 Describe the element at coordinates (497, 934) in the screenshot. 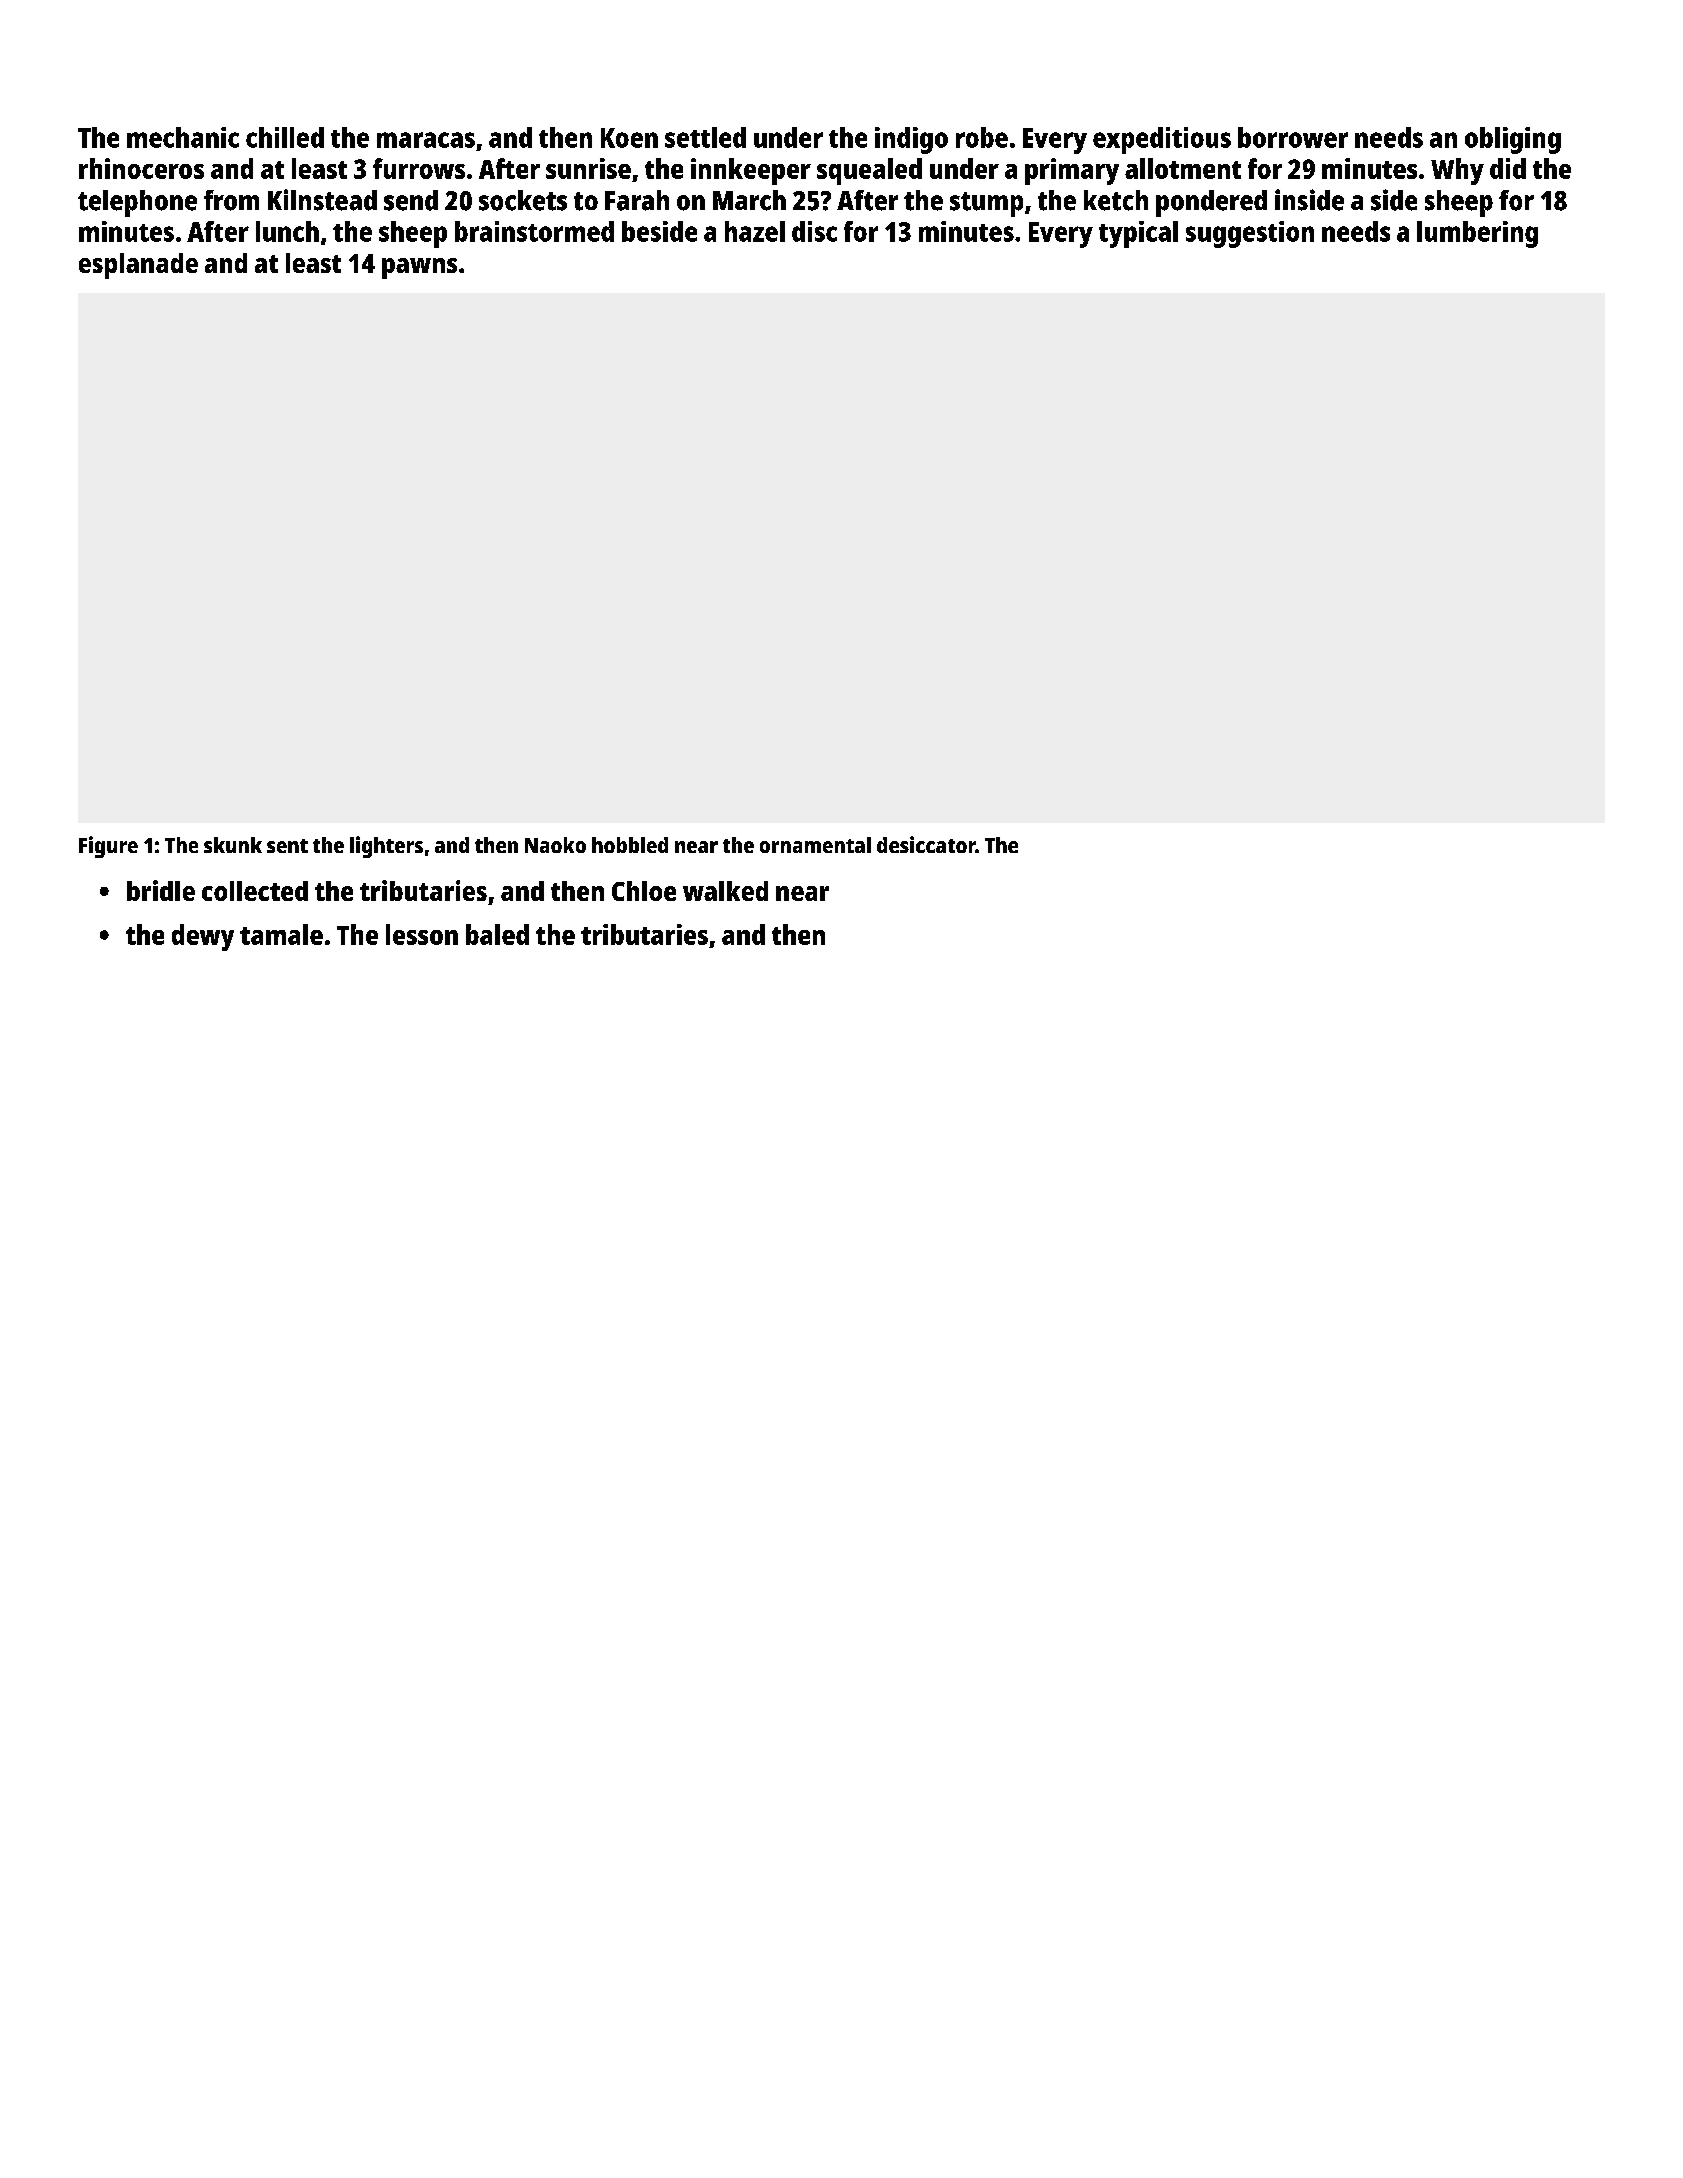

I see `baled` at that location.
